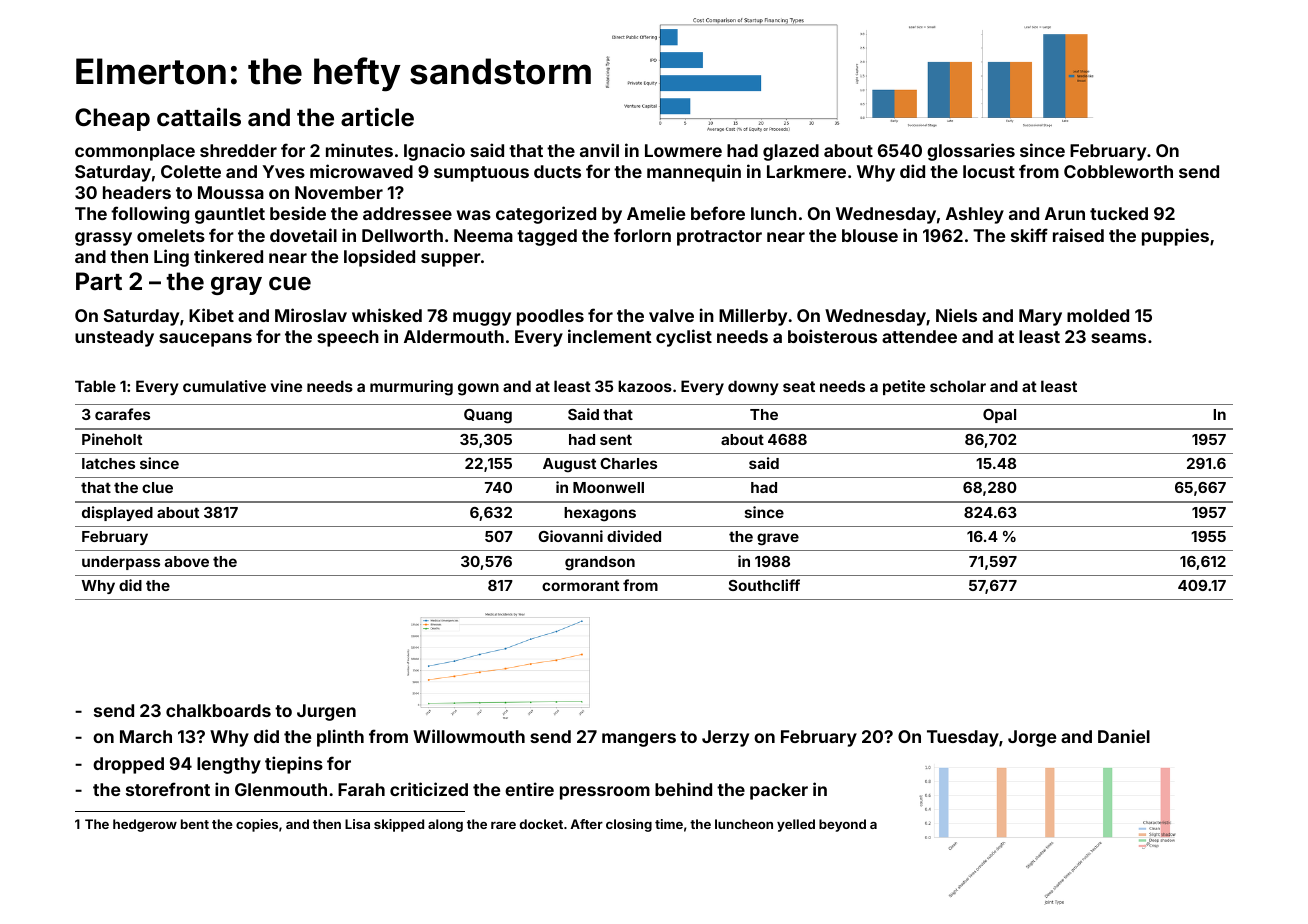 The image size is (1308, 924). I want to click on grandson, so click(600, 563).
